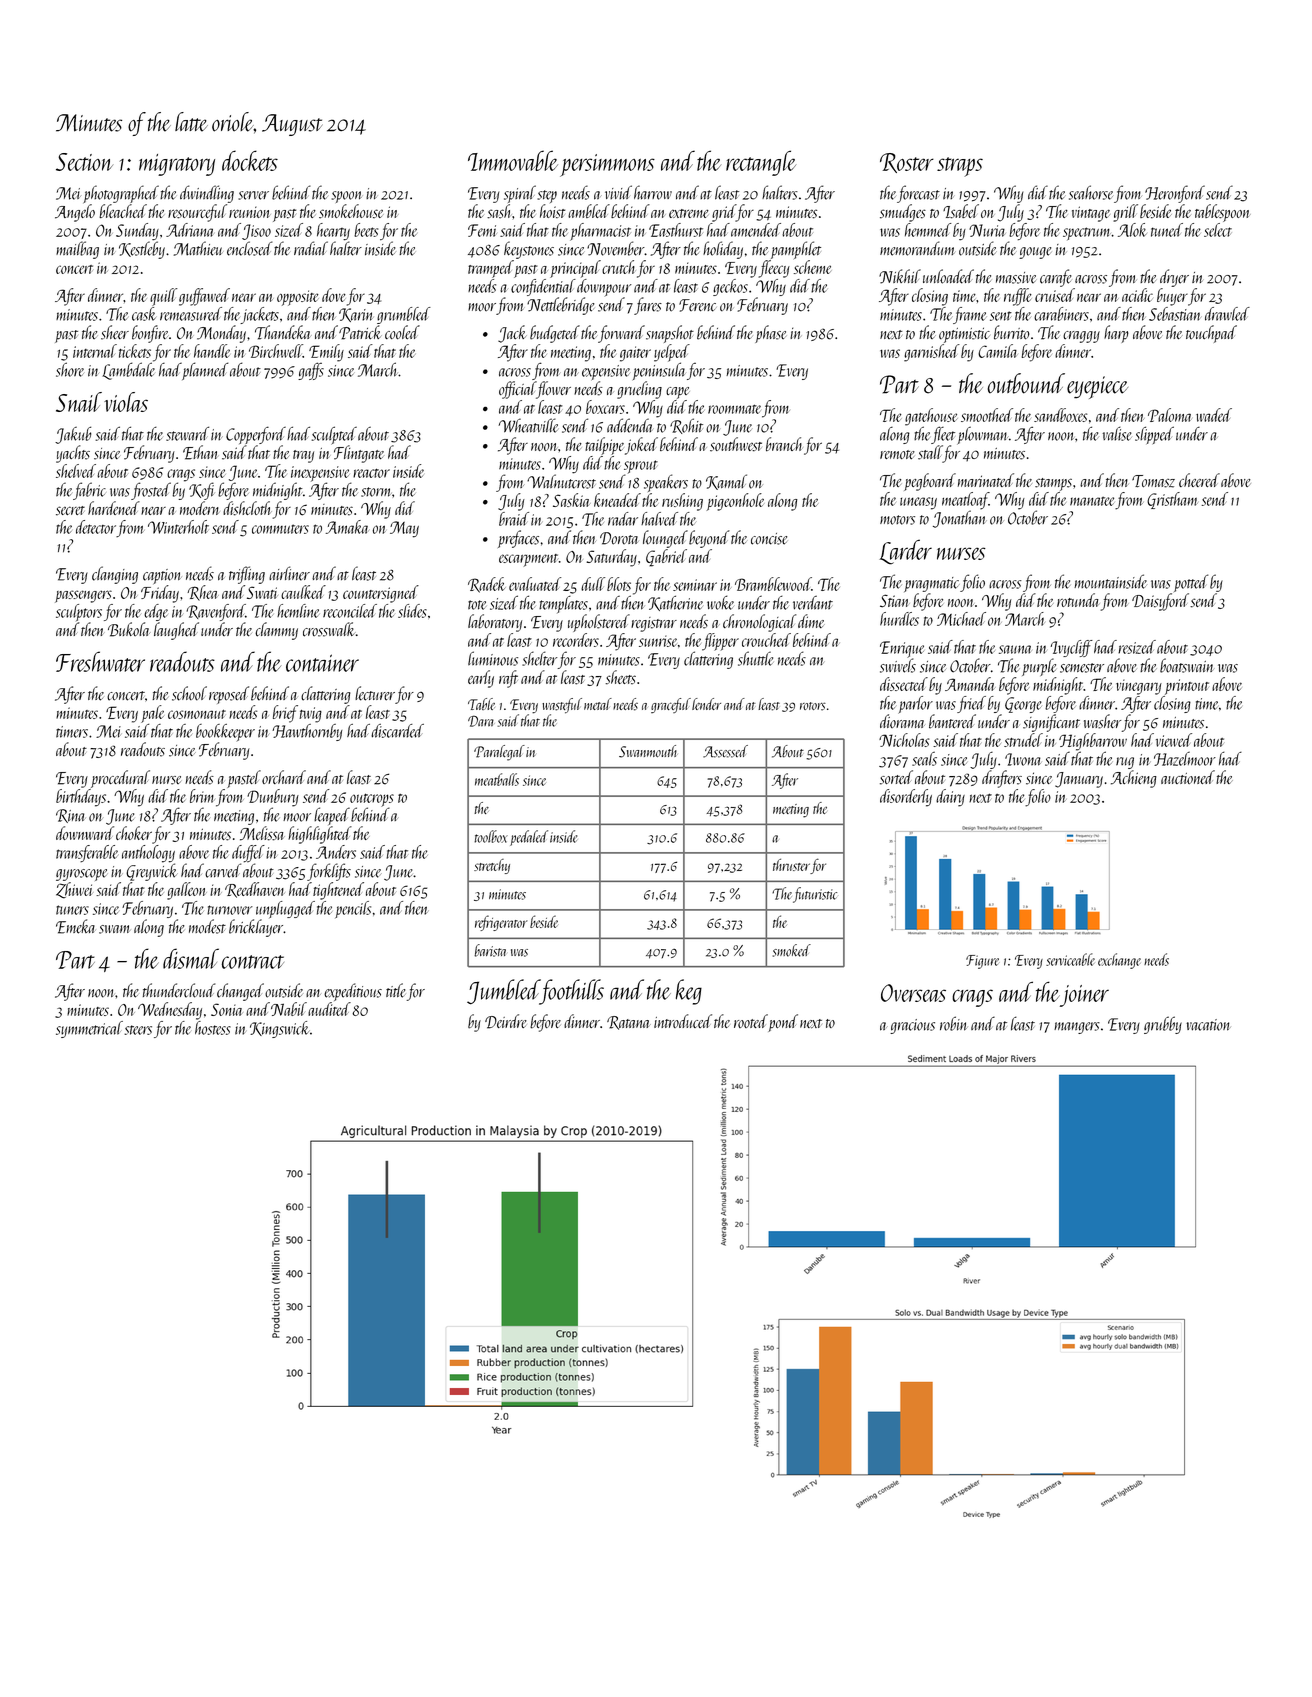 Image resolution: width=1312 pixels, height=1697 pixels. Describe the element at coordinates (513, 160) in the document. I see `Immovable` at that location.
